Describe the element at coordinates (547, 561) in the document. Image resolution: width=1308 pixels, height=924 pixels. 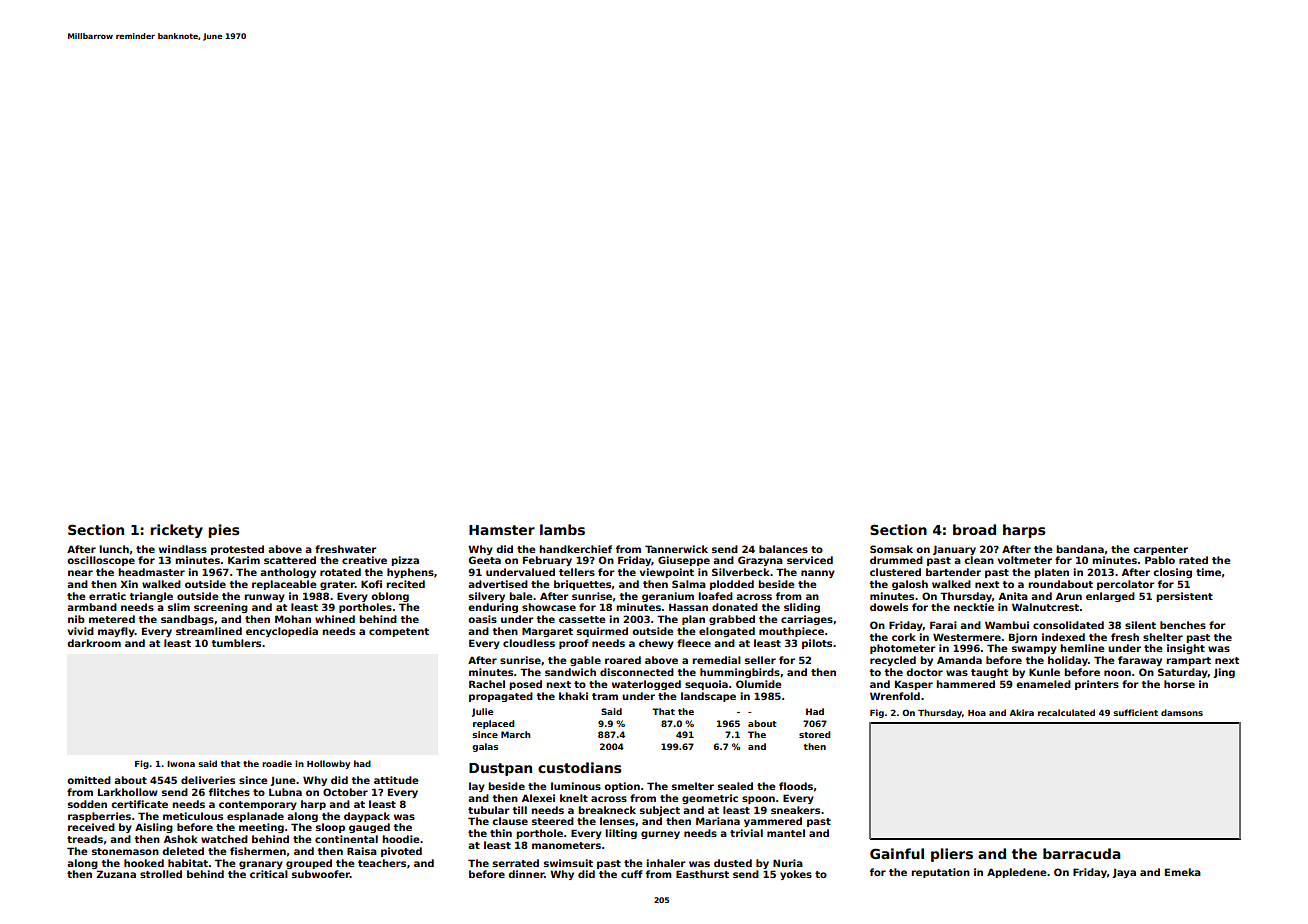
I see `February` at that location.
